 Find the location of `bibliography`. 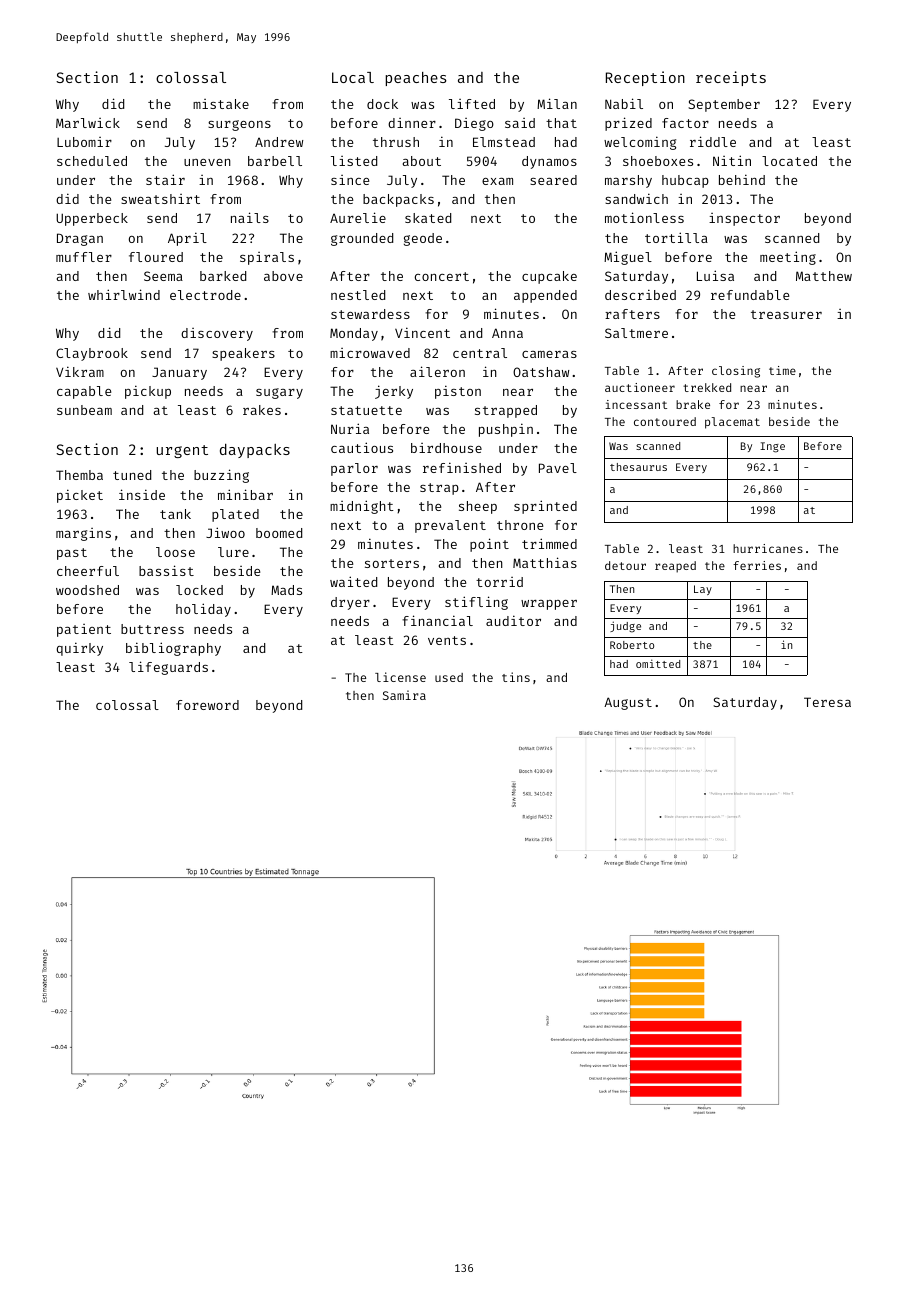

bibliography is located at coordinates (173, 649).
